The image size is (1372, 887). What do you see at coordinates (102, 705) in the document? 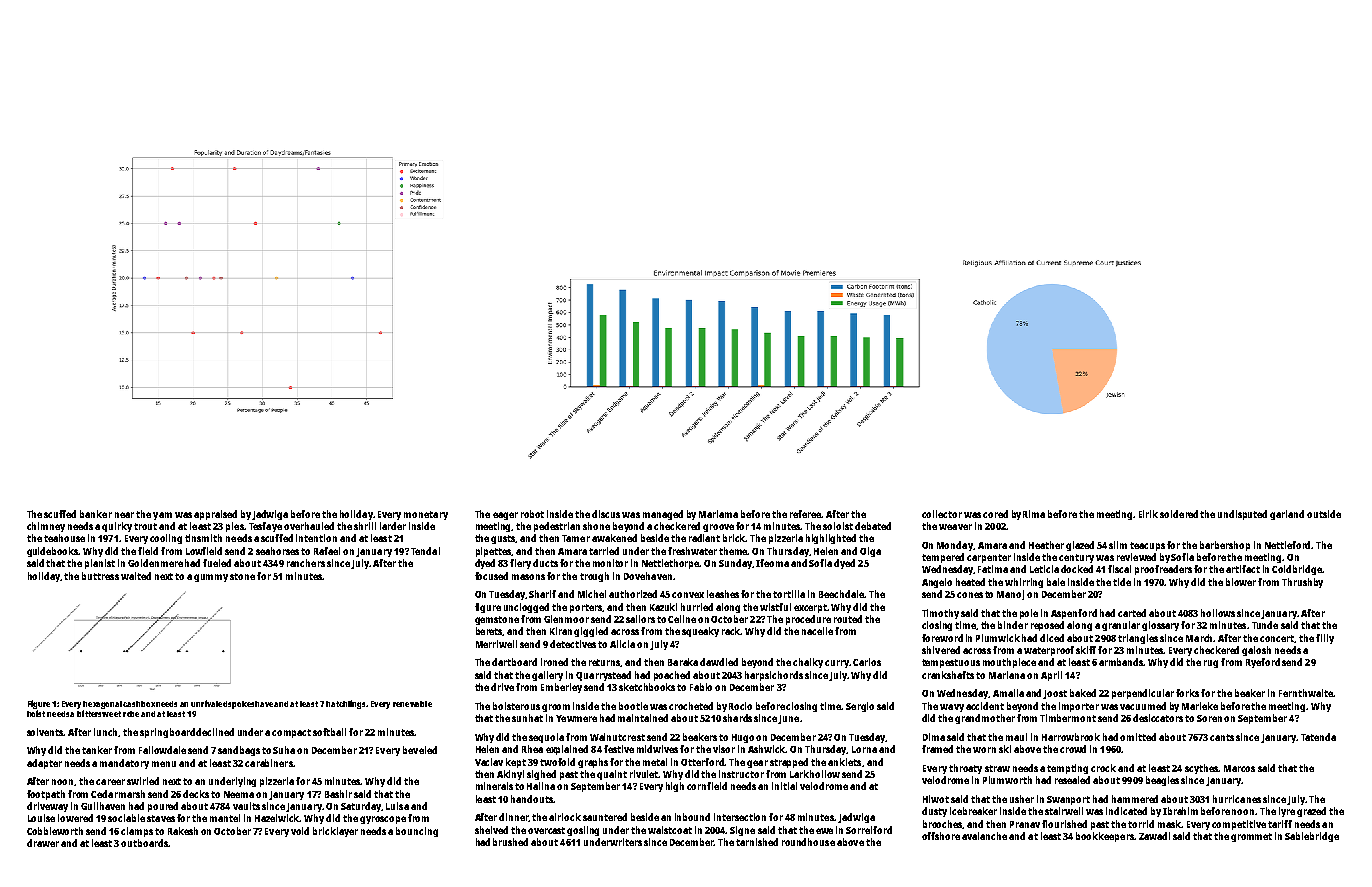
I see `hexagonal` at bounding box center [102, 705].
